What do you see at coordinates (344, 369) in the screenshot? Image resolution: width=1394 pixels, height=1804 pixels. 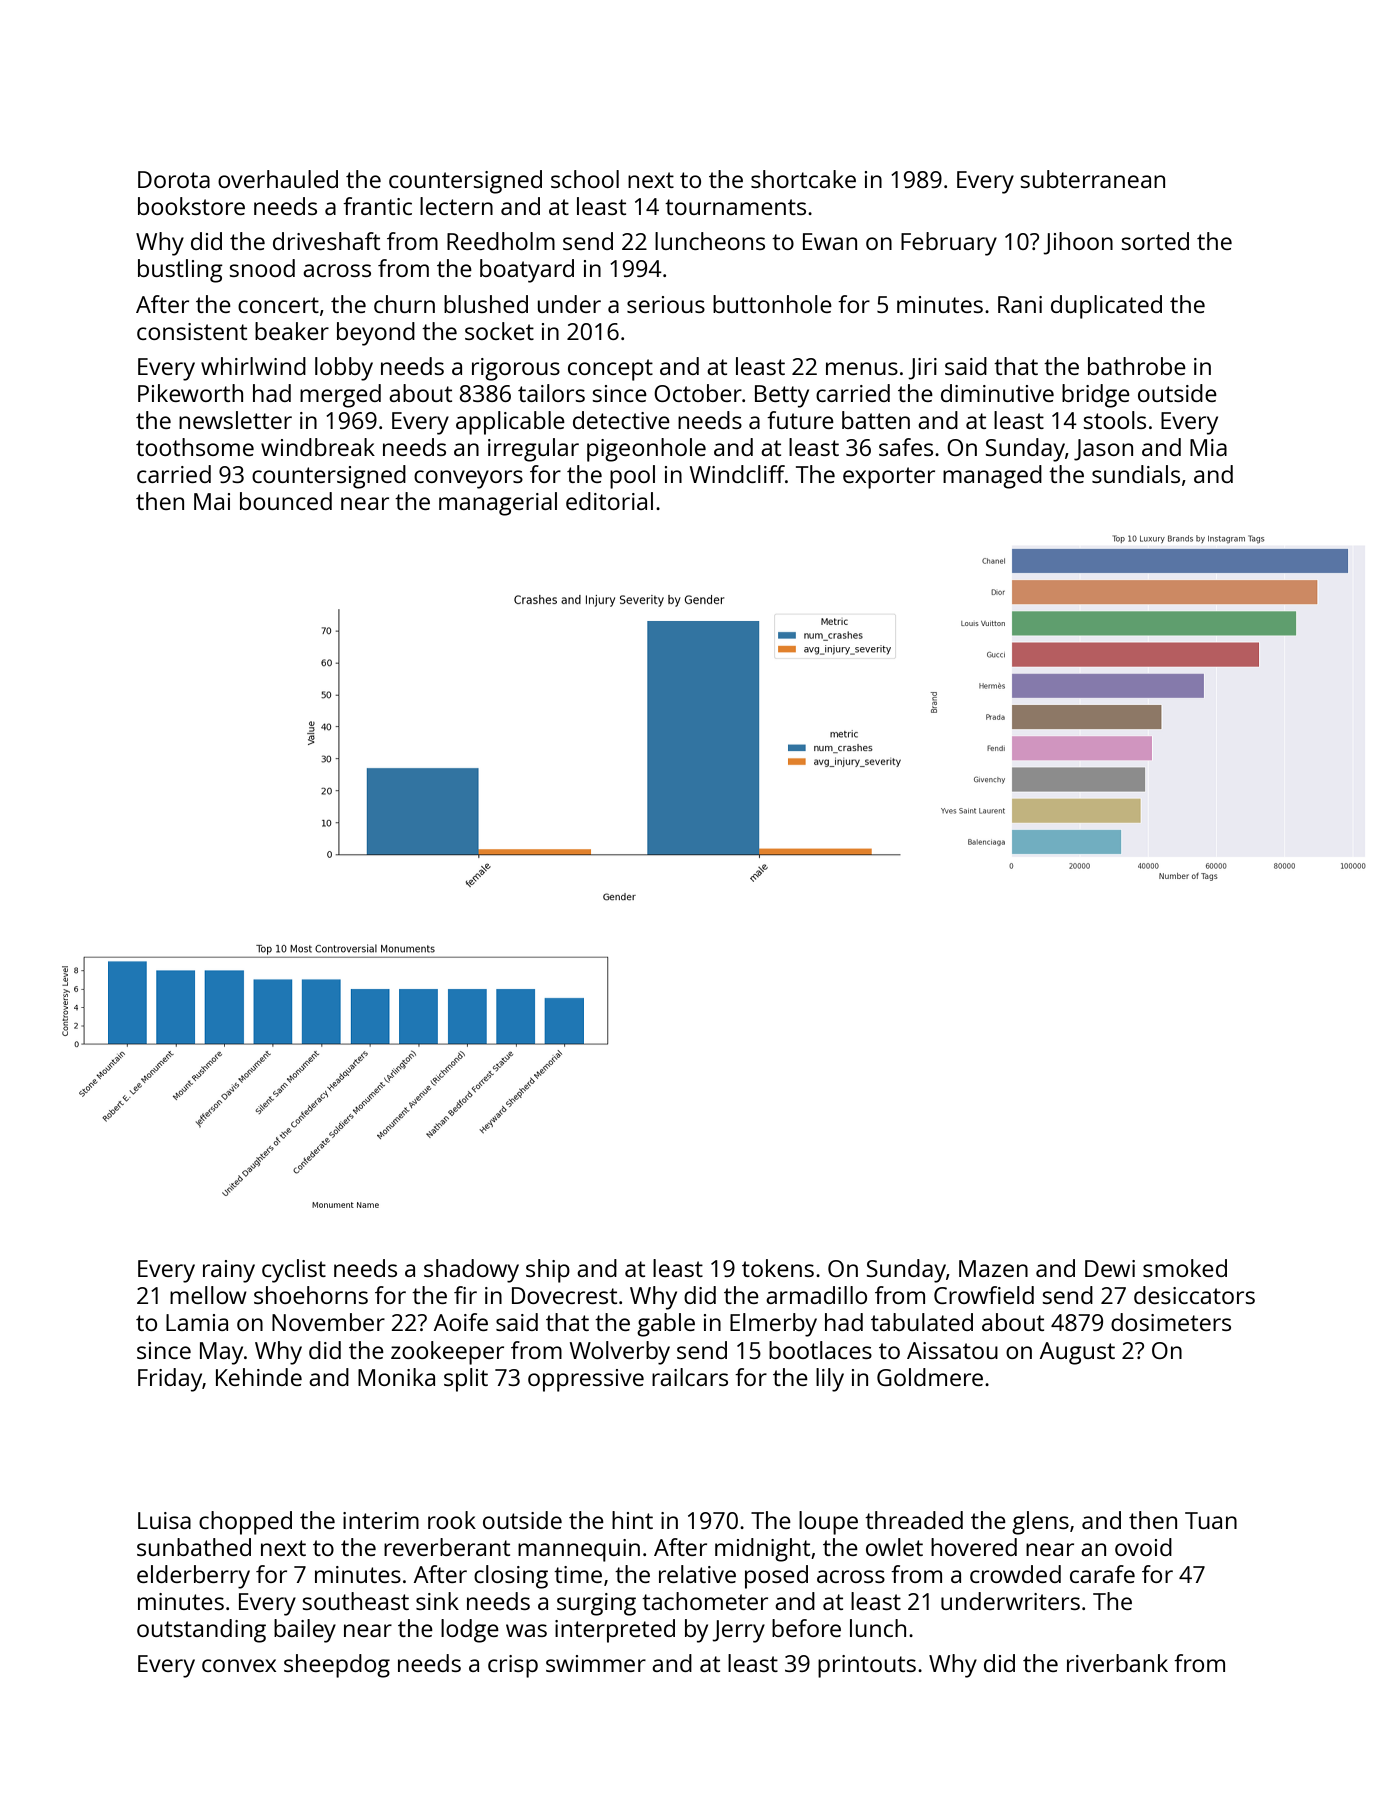 I see `lobby` at bounding box center [344, 369].
